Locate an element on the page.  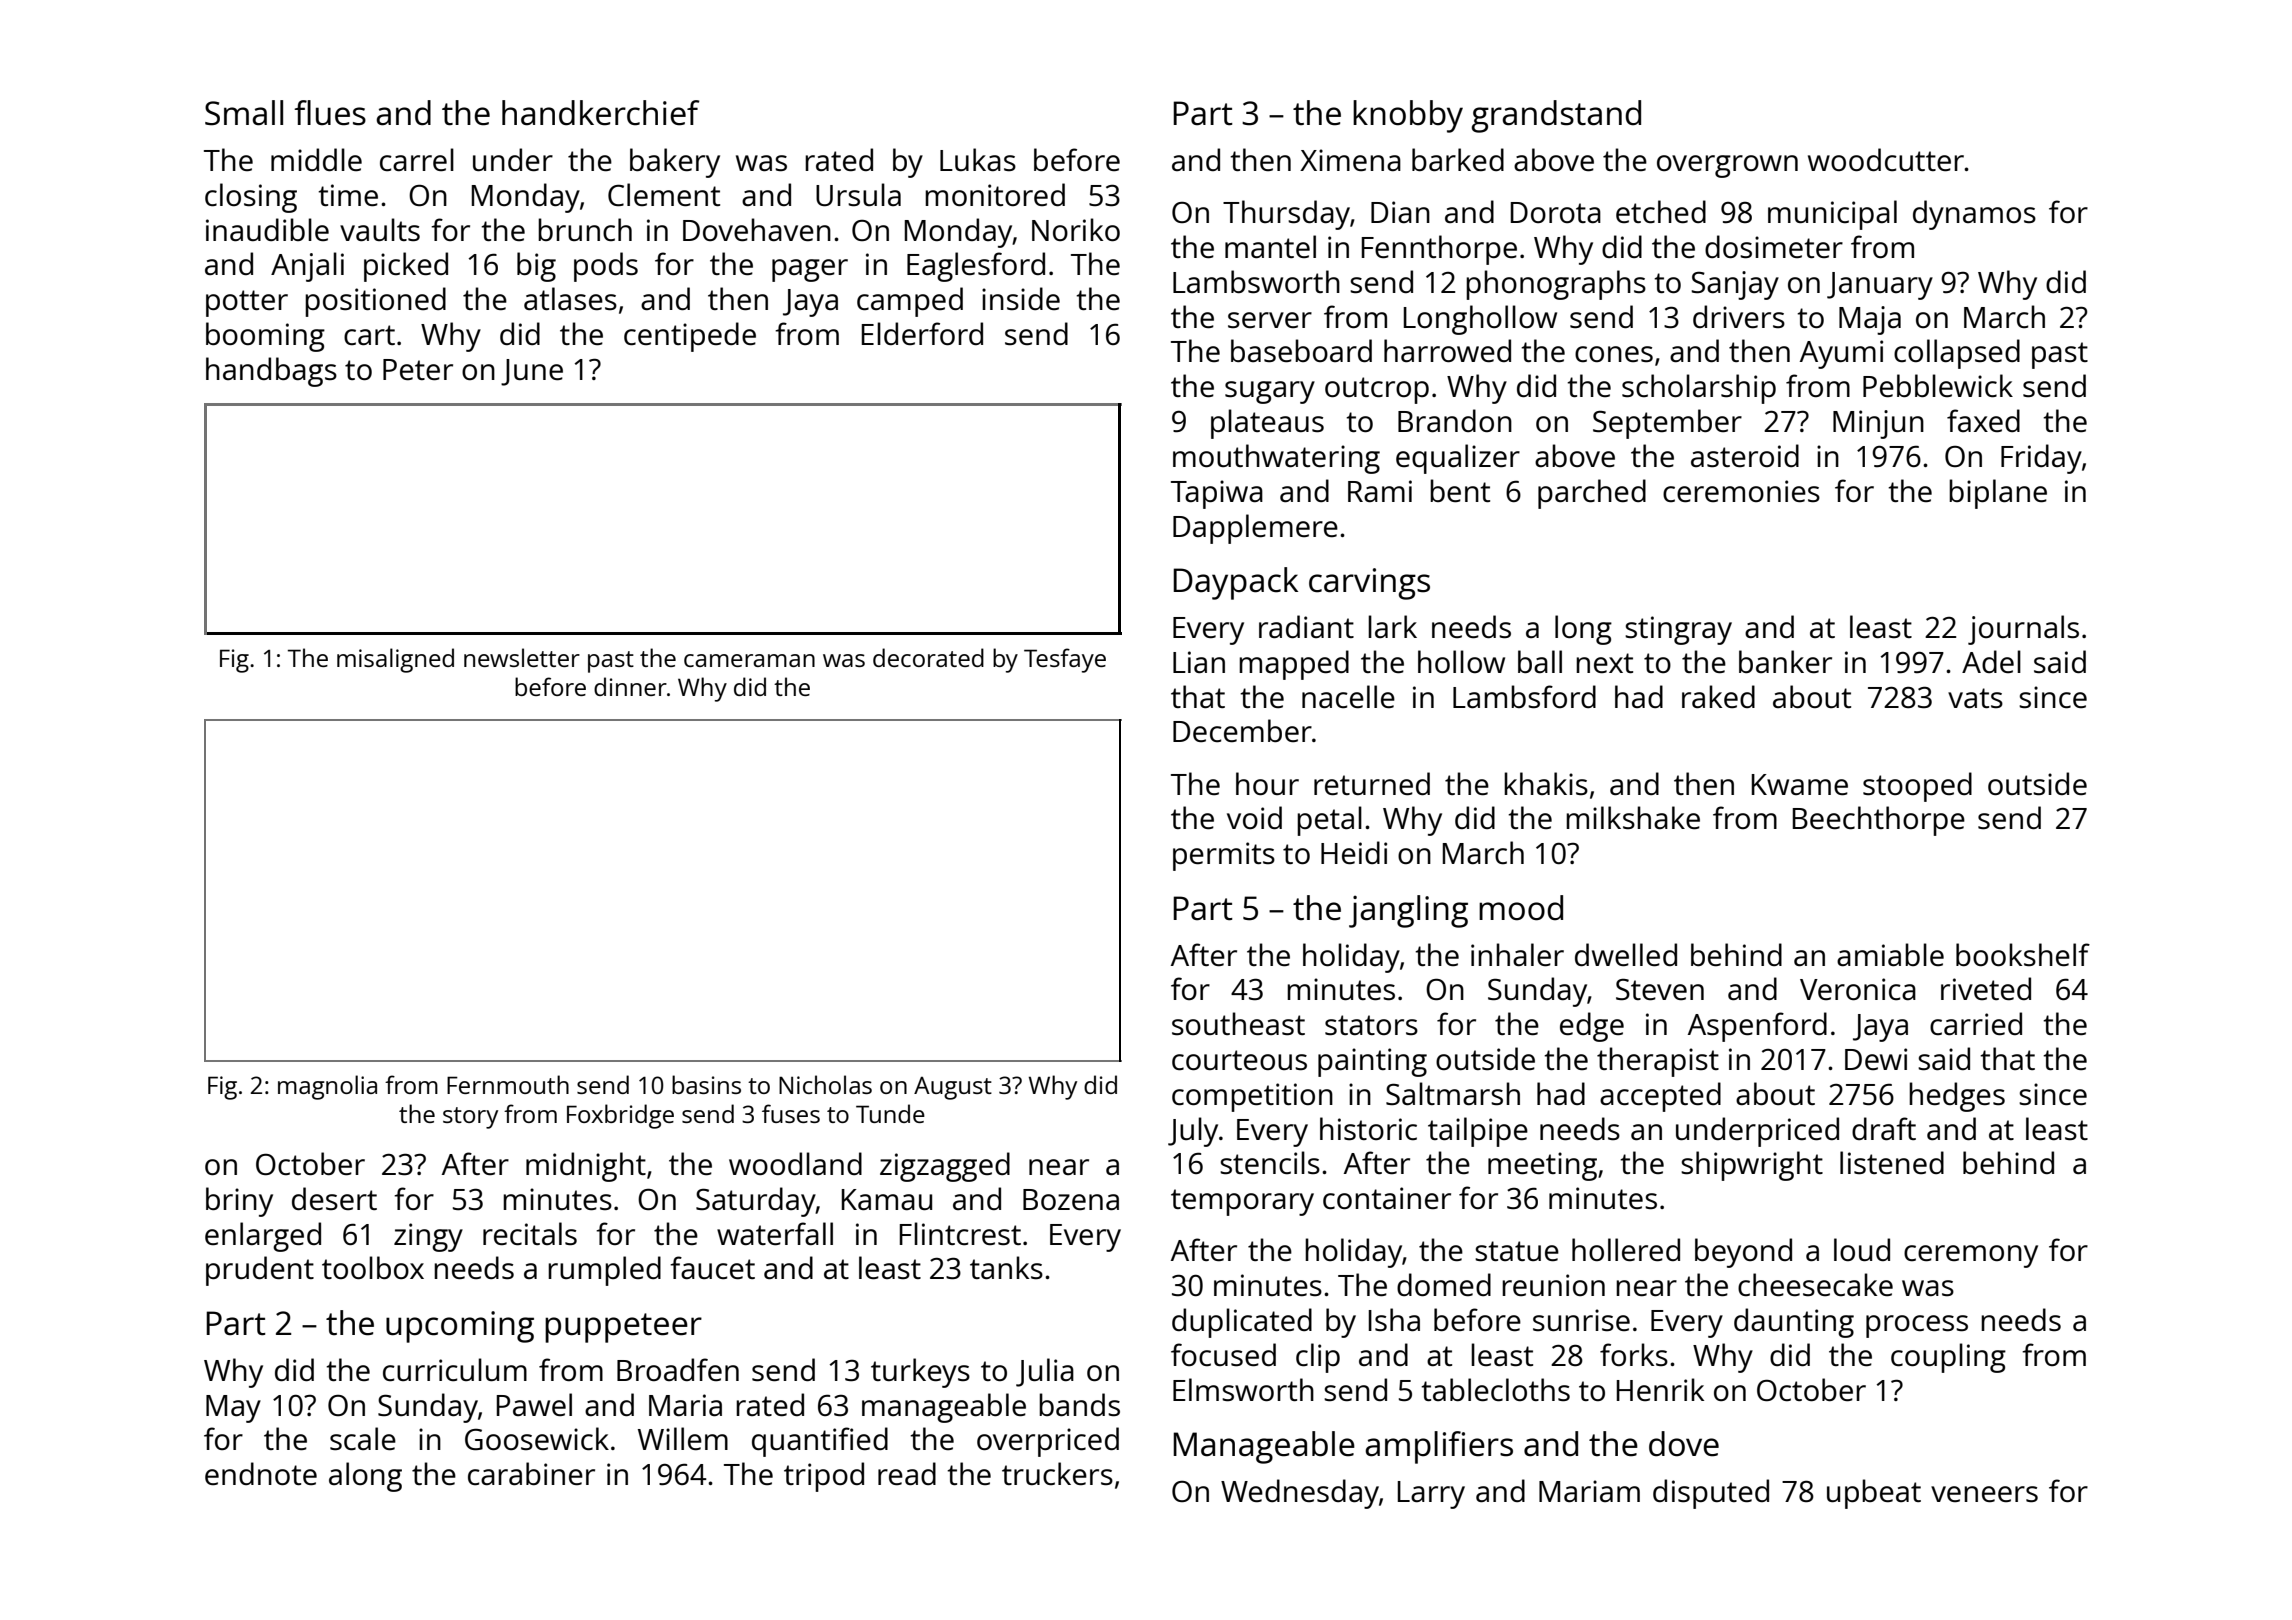
upcoming is located at coordinates (460, 1327).
